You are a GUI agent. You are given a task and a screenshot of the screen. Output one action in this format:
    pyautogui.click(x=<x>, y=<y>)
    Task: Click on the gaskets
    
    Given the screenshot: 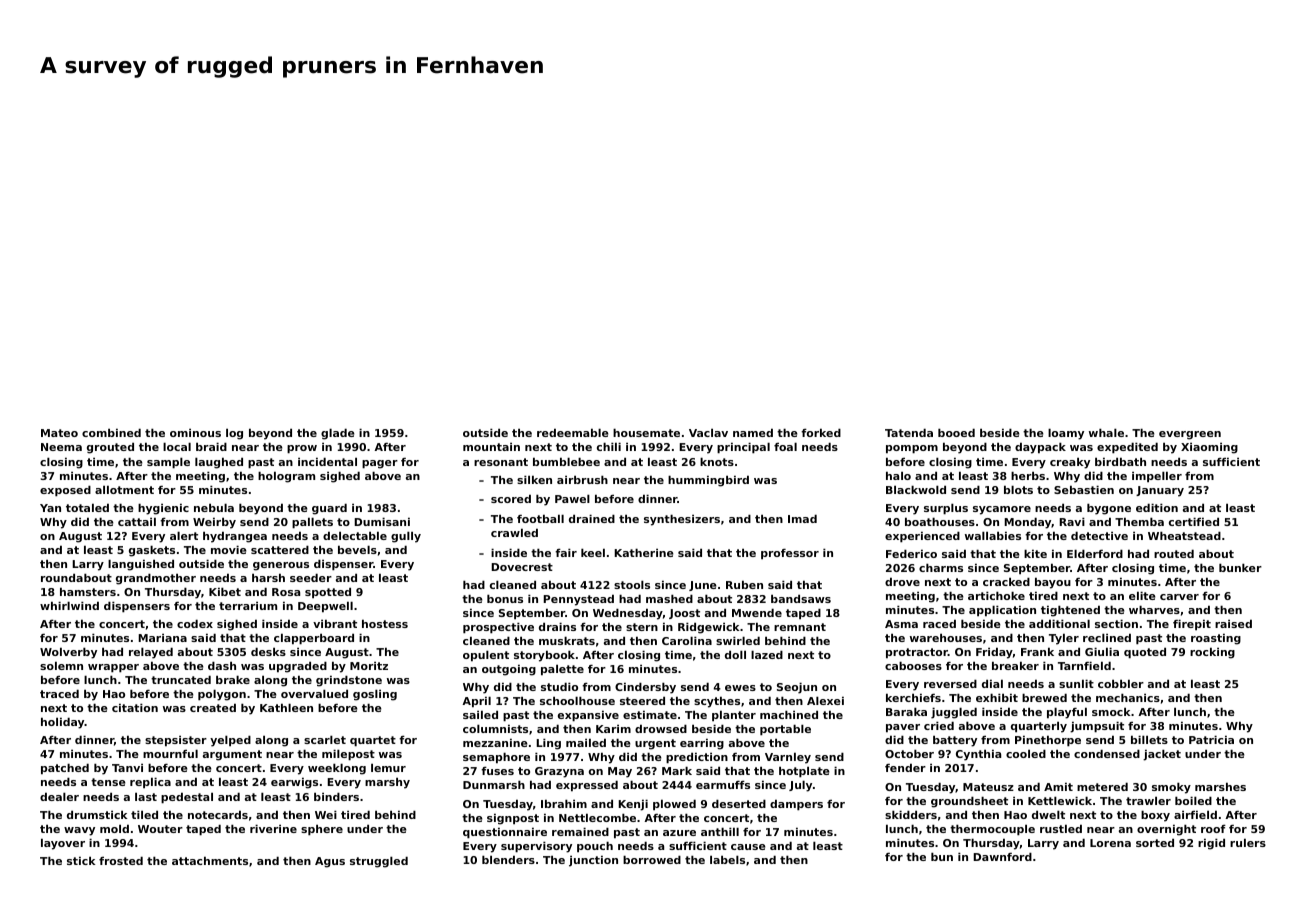 What is the action you would take?
    pyautogui.click(x=152, y=551)
